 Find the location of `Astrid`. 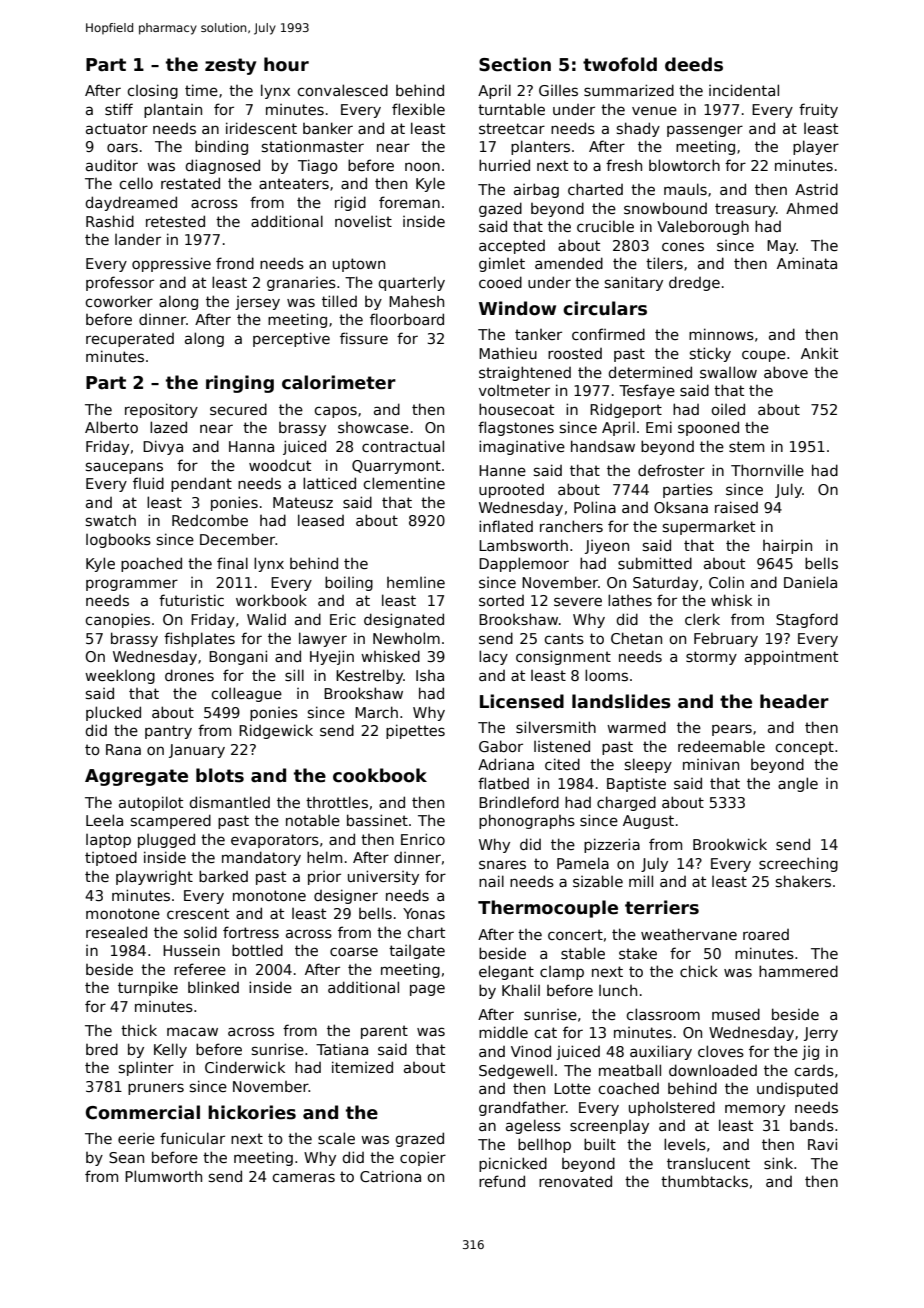

Astrid is located at coordinates (816, 189).
